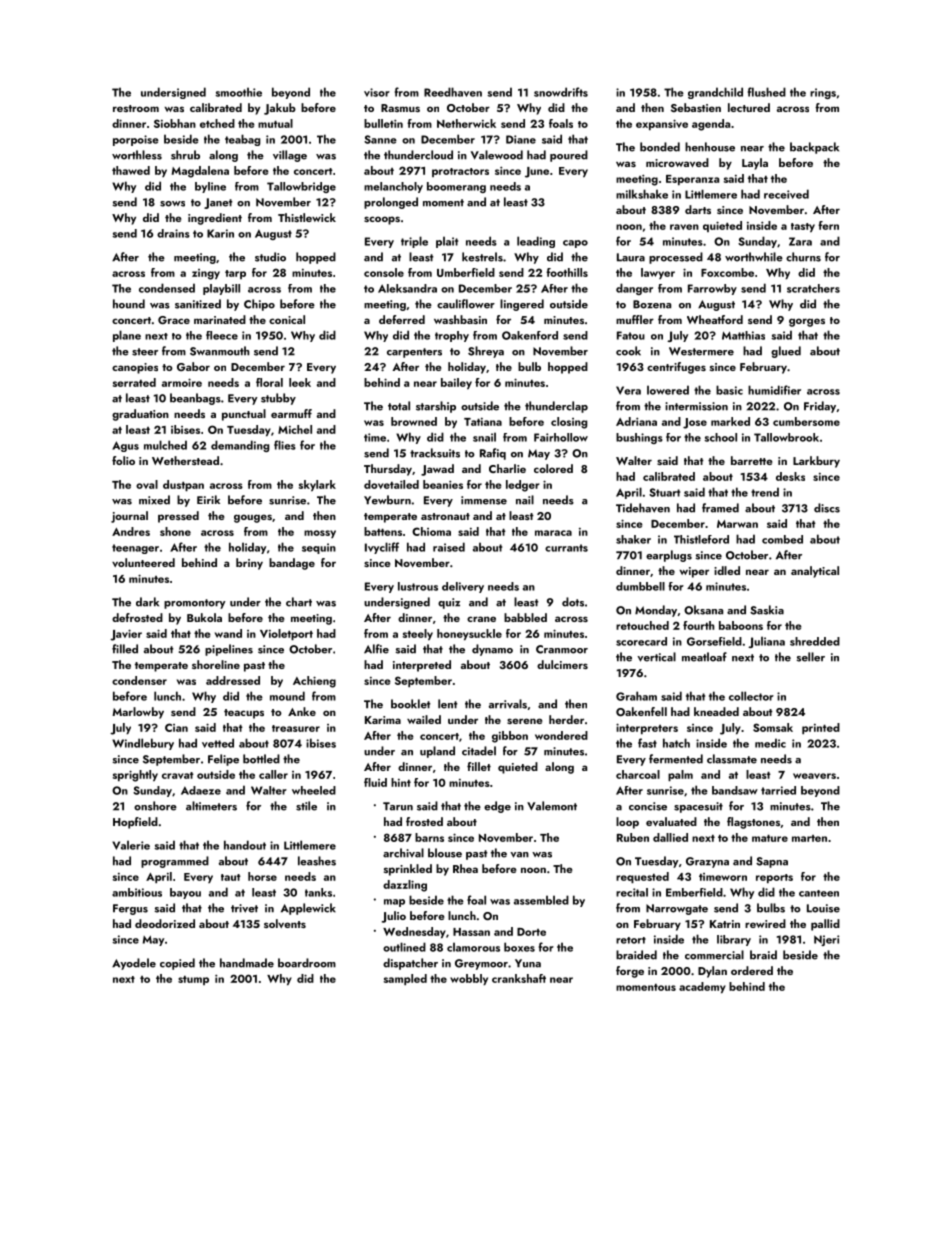 This document has height=1233, width=952. Describe the element at coordinates (741, 625) in the document. I see `baboons` at that location.
